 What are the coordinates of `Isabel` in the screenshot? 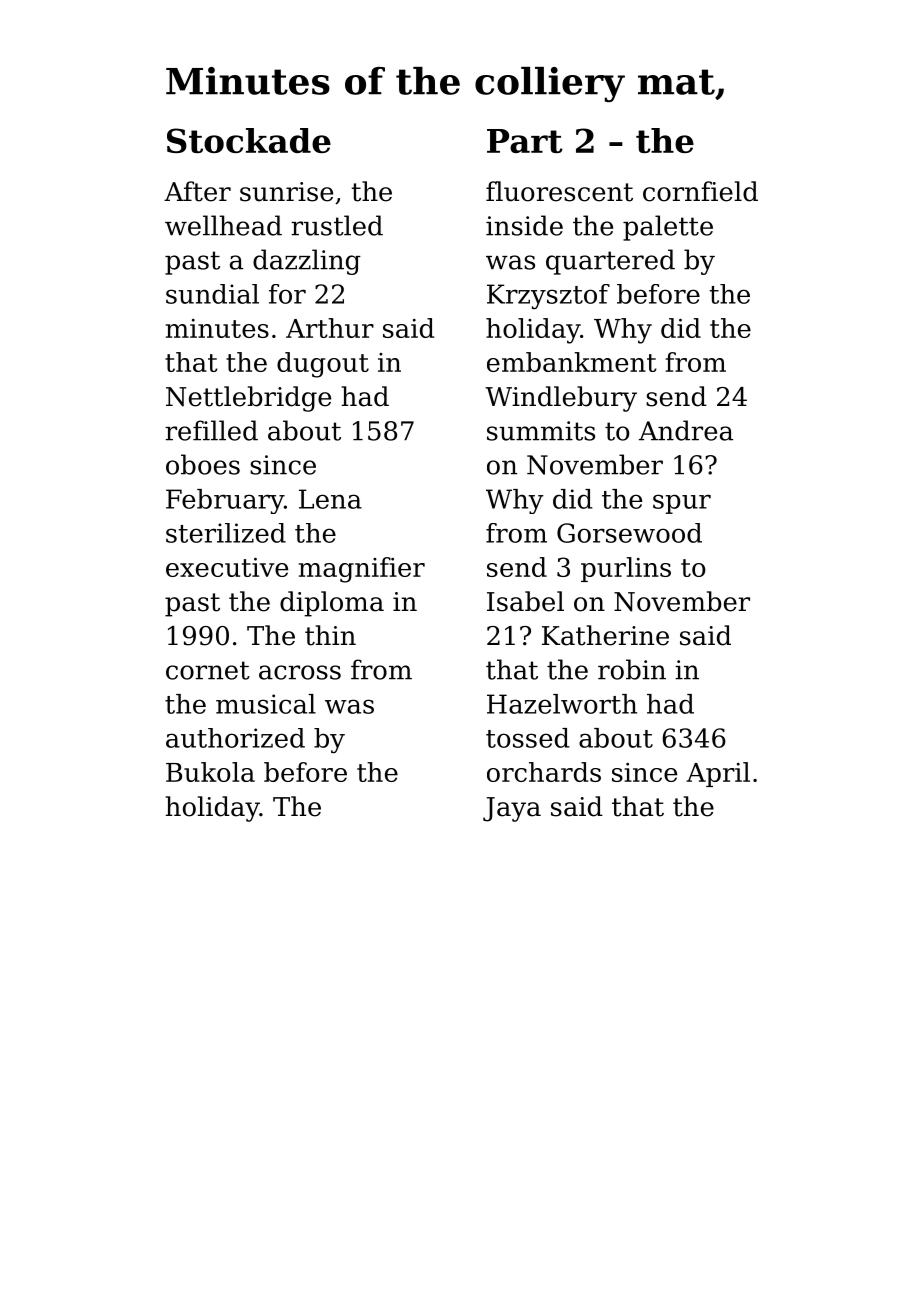 It's located at (525, 601).
